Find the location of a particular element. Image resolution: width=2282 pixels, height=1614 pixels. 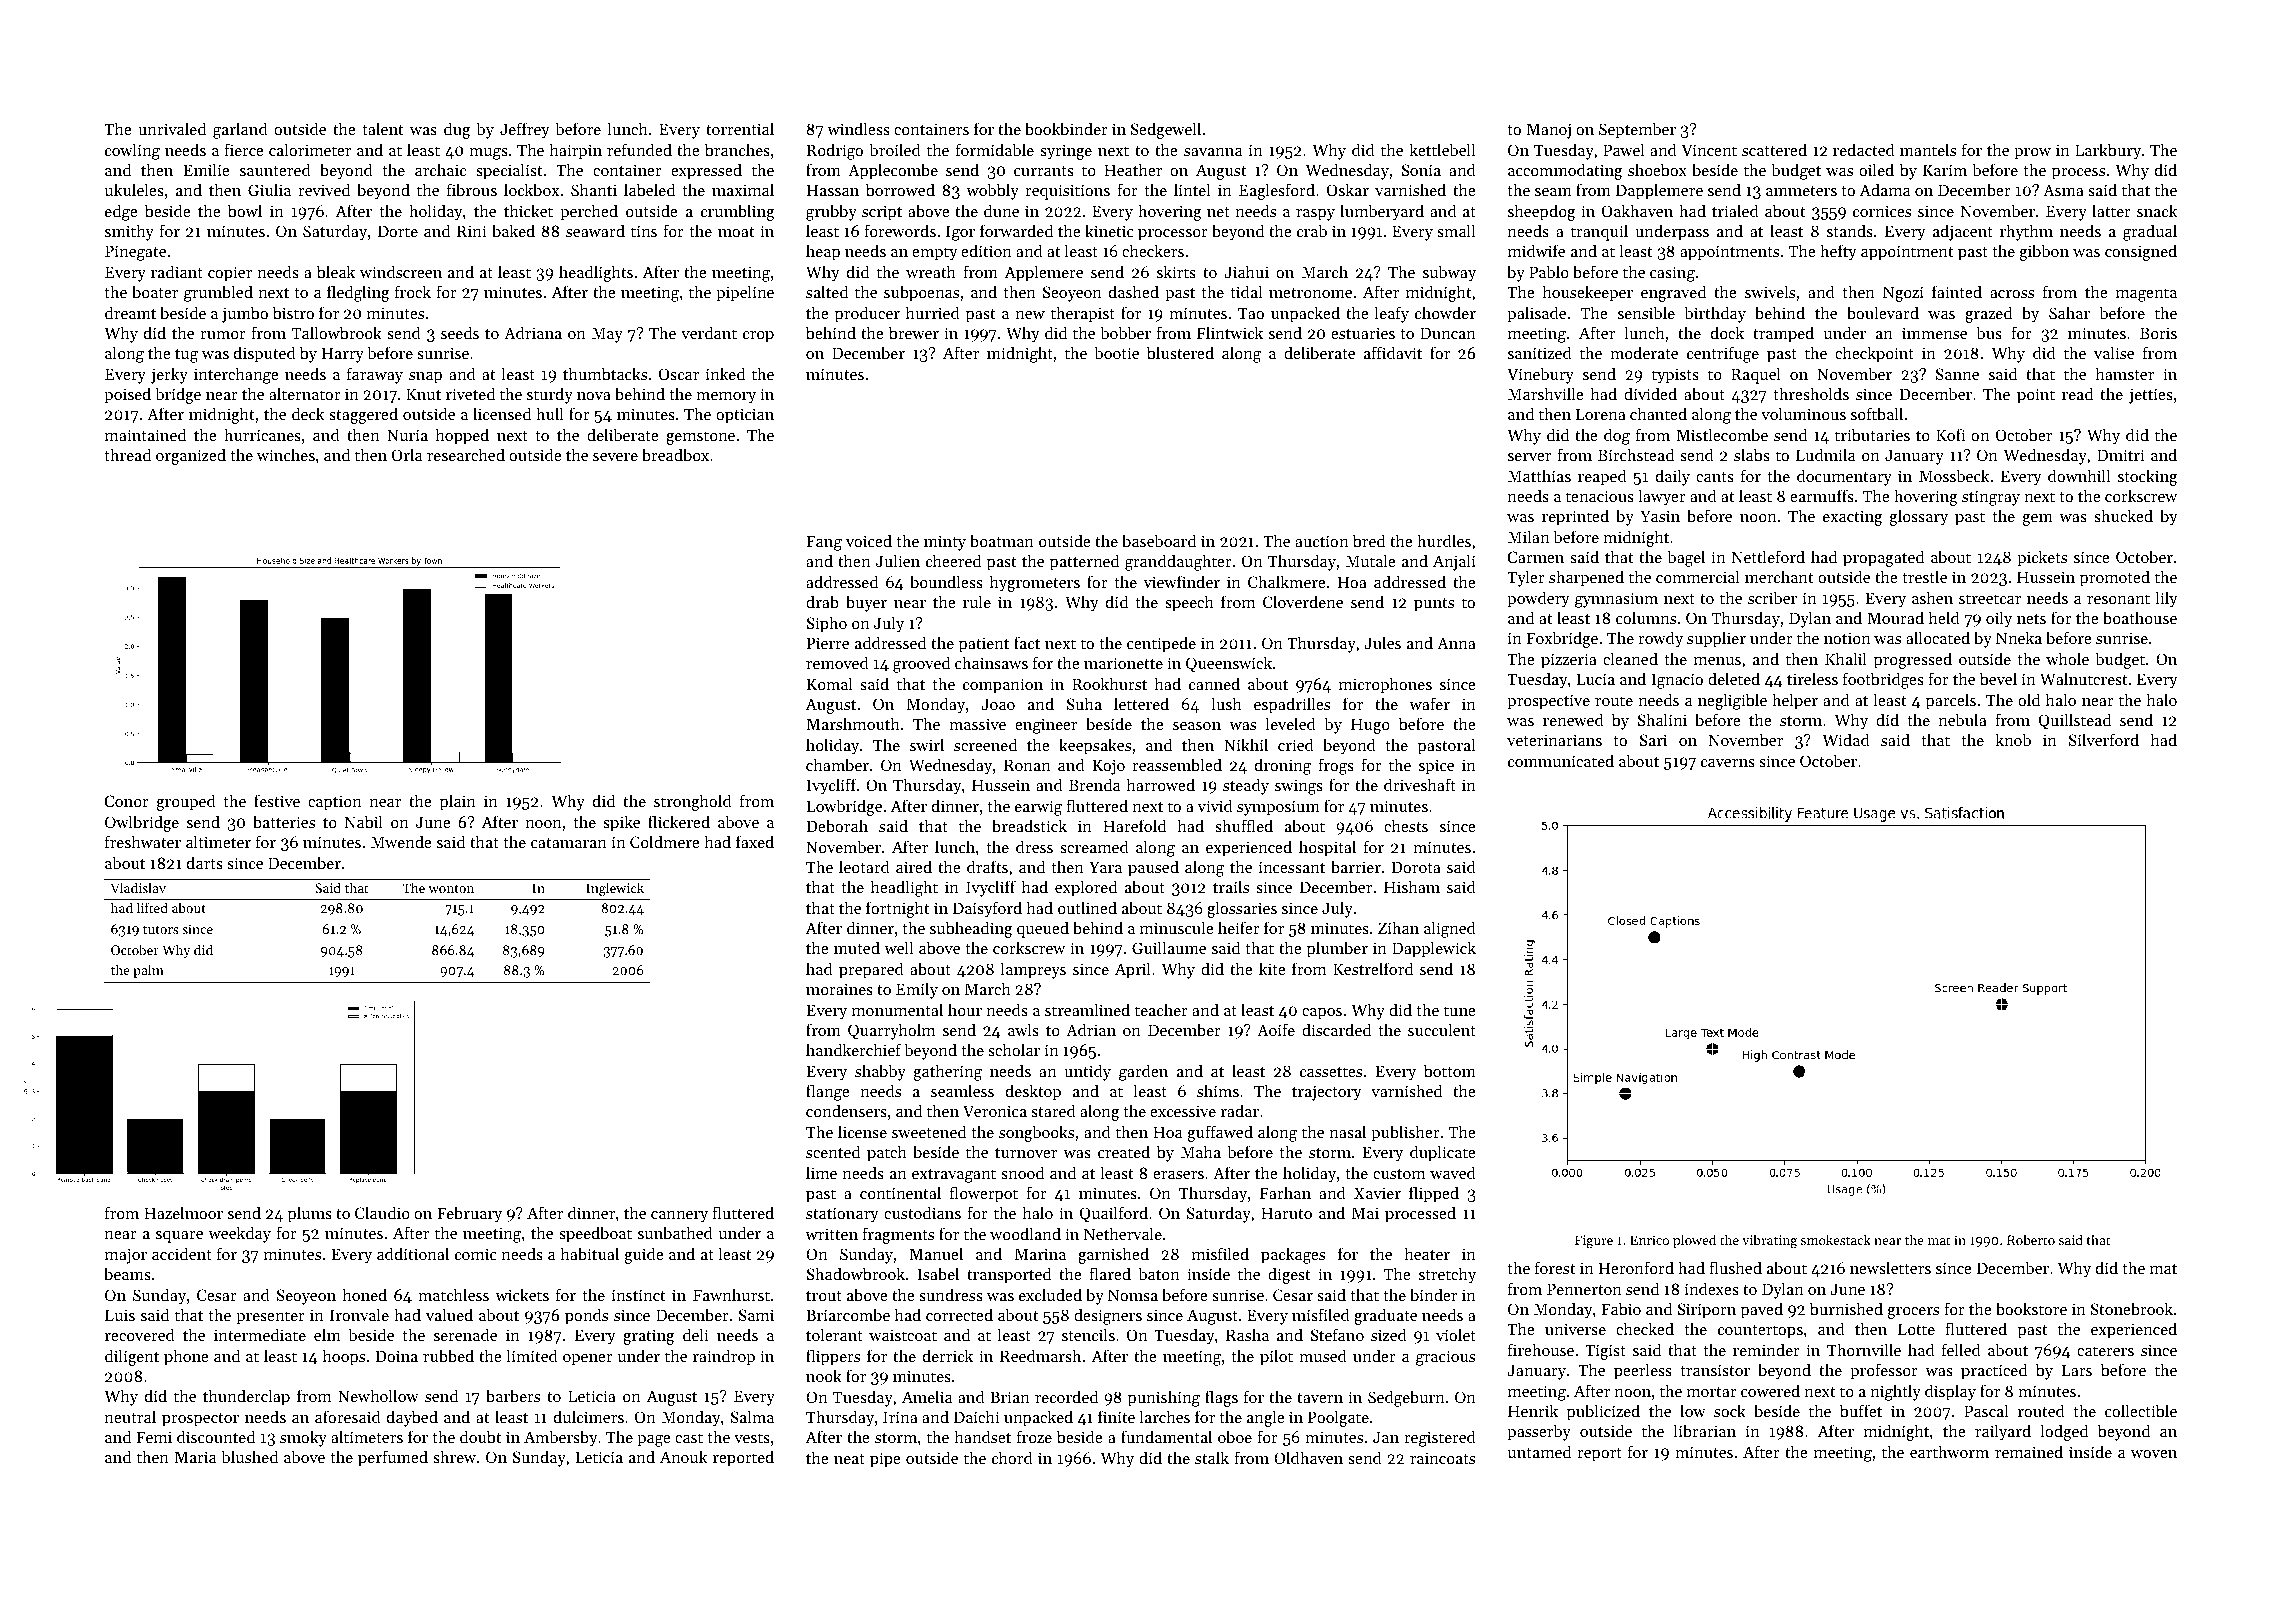

commercial is located at coordinates (1698, 576).
